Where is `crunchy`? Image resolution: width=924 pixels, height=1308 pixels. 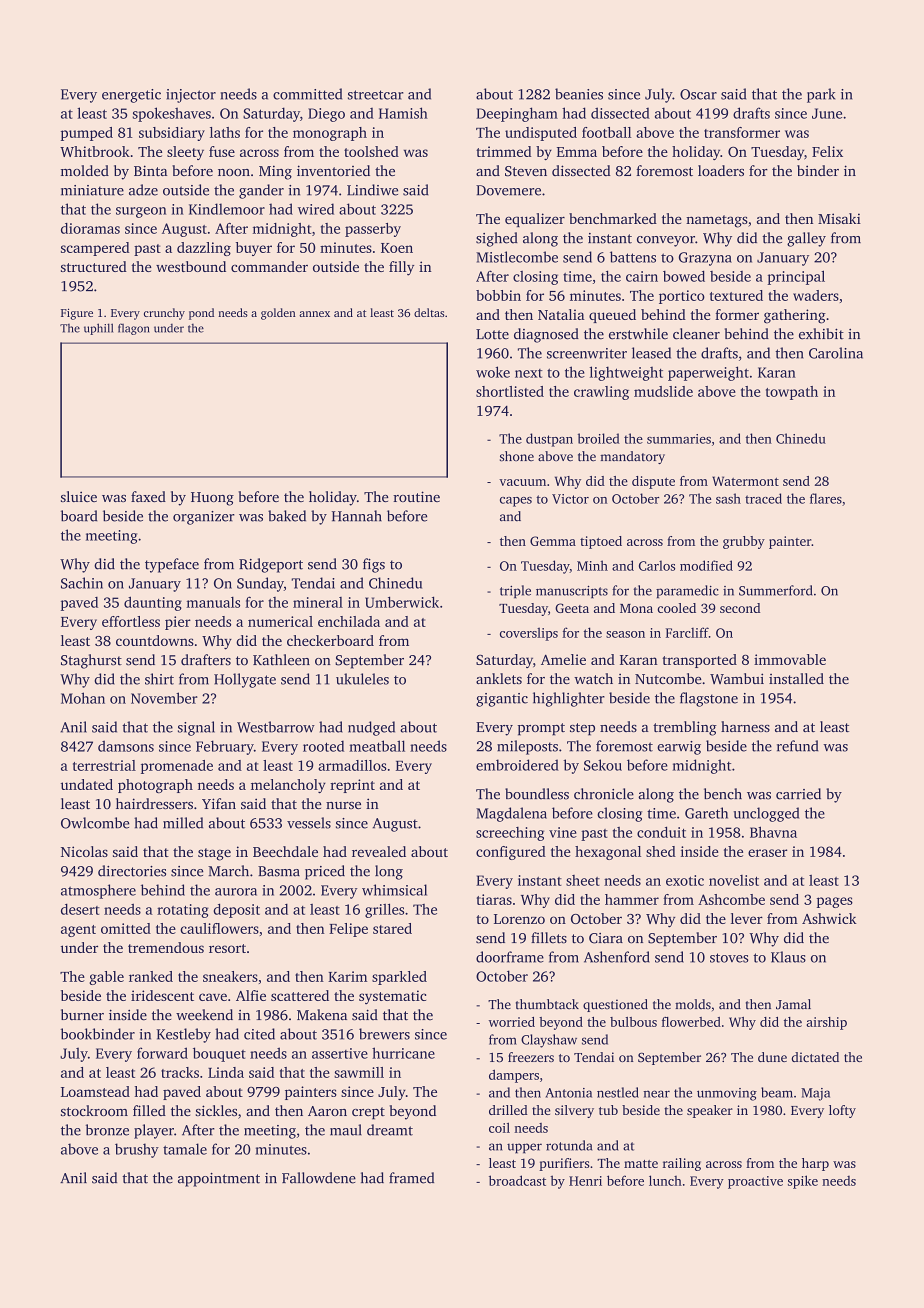 crunchy is located at coordinates (164, 314).
